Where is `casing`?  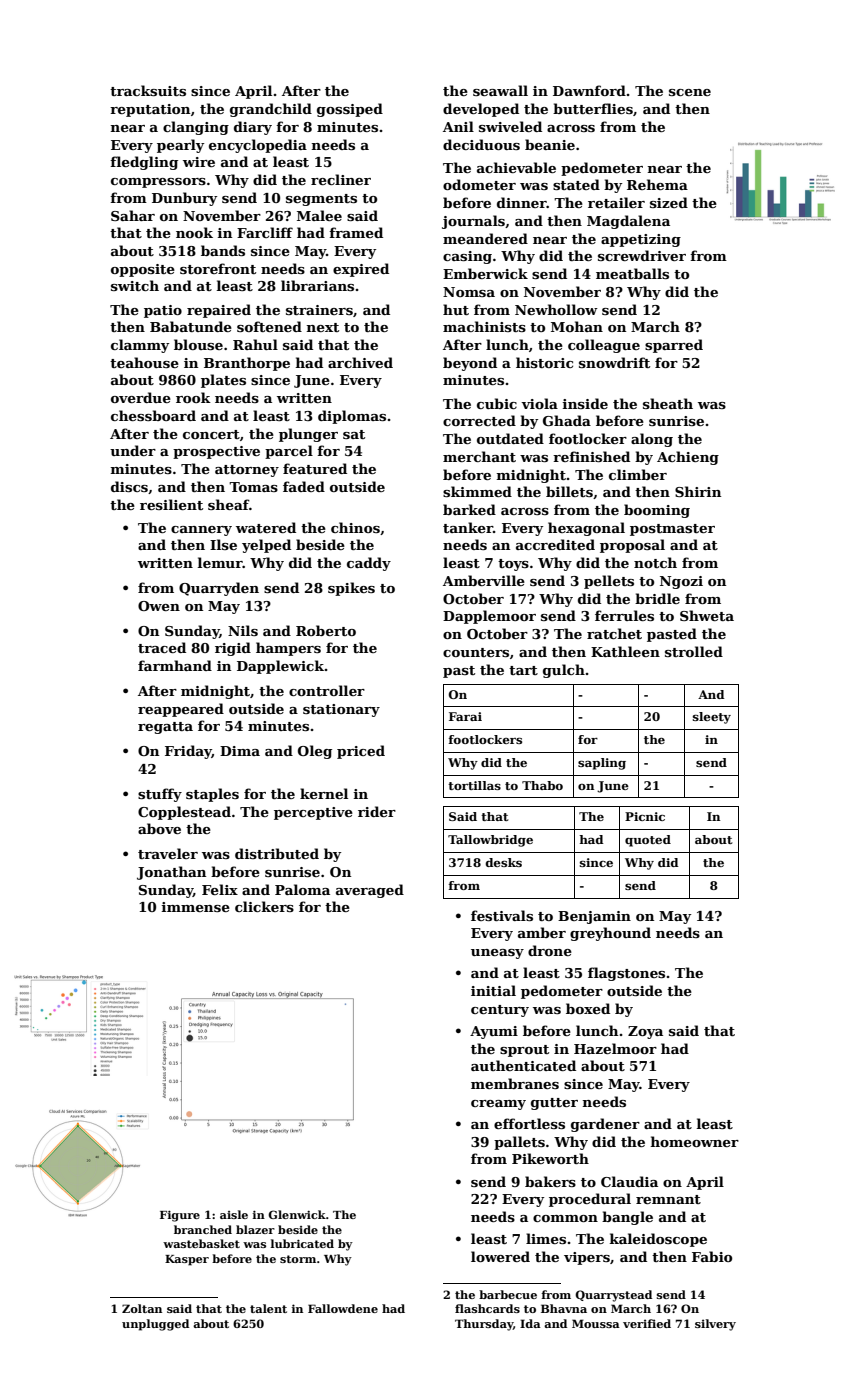 casing is located at coordinates (467, 257).
